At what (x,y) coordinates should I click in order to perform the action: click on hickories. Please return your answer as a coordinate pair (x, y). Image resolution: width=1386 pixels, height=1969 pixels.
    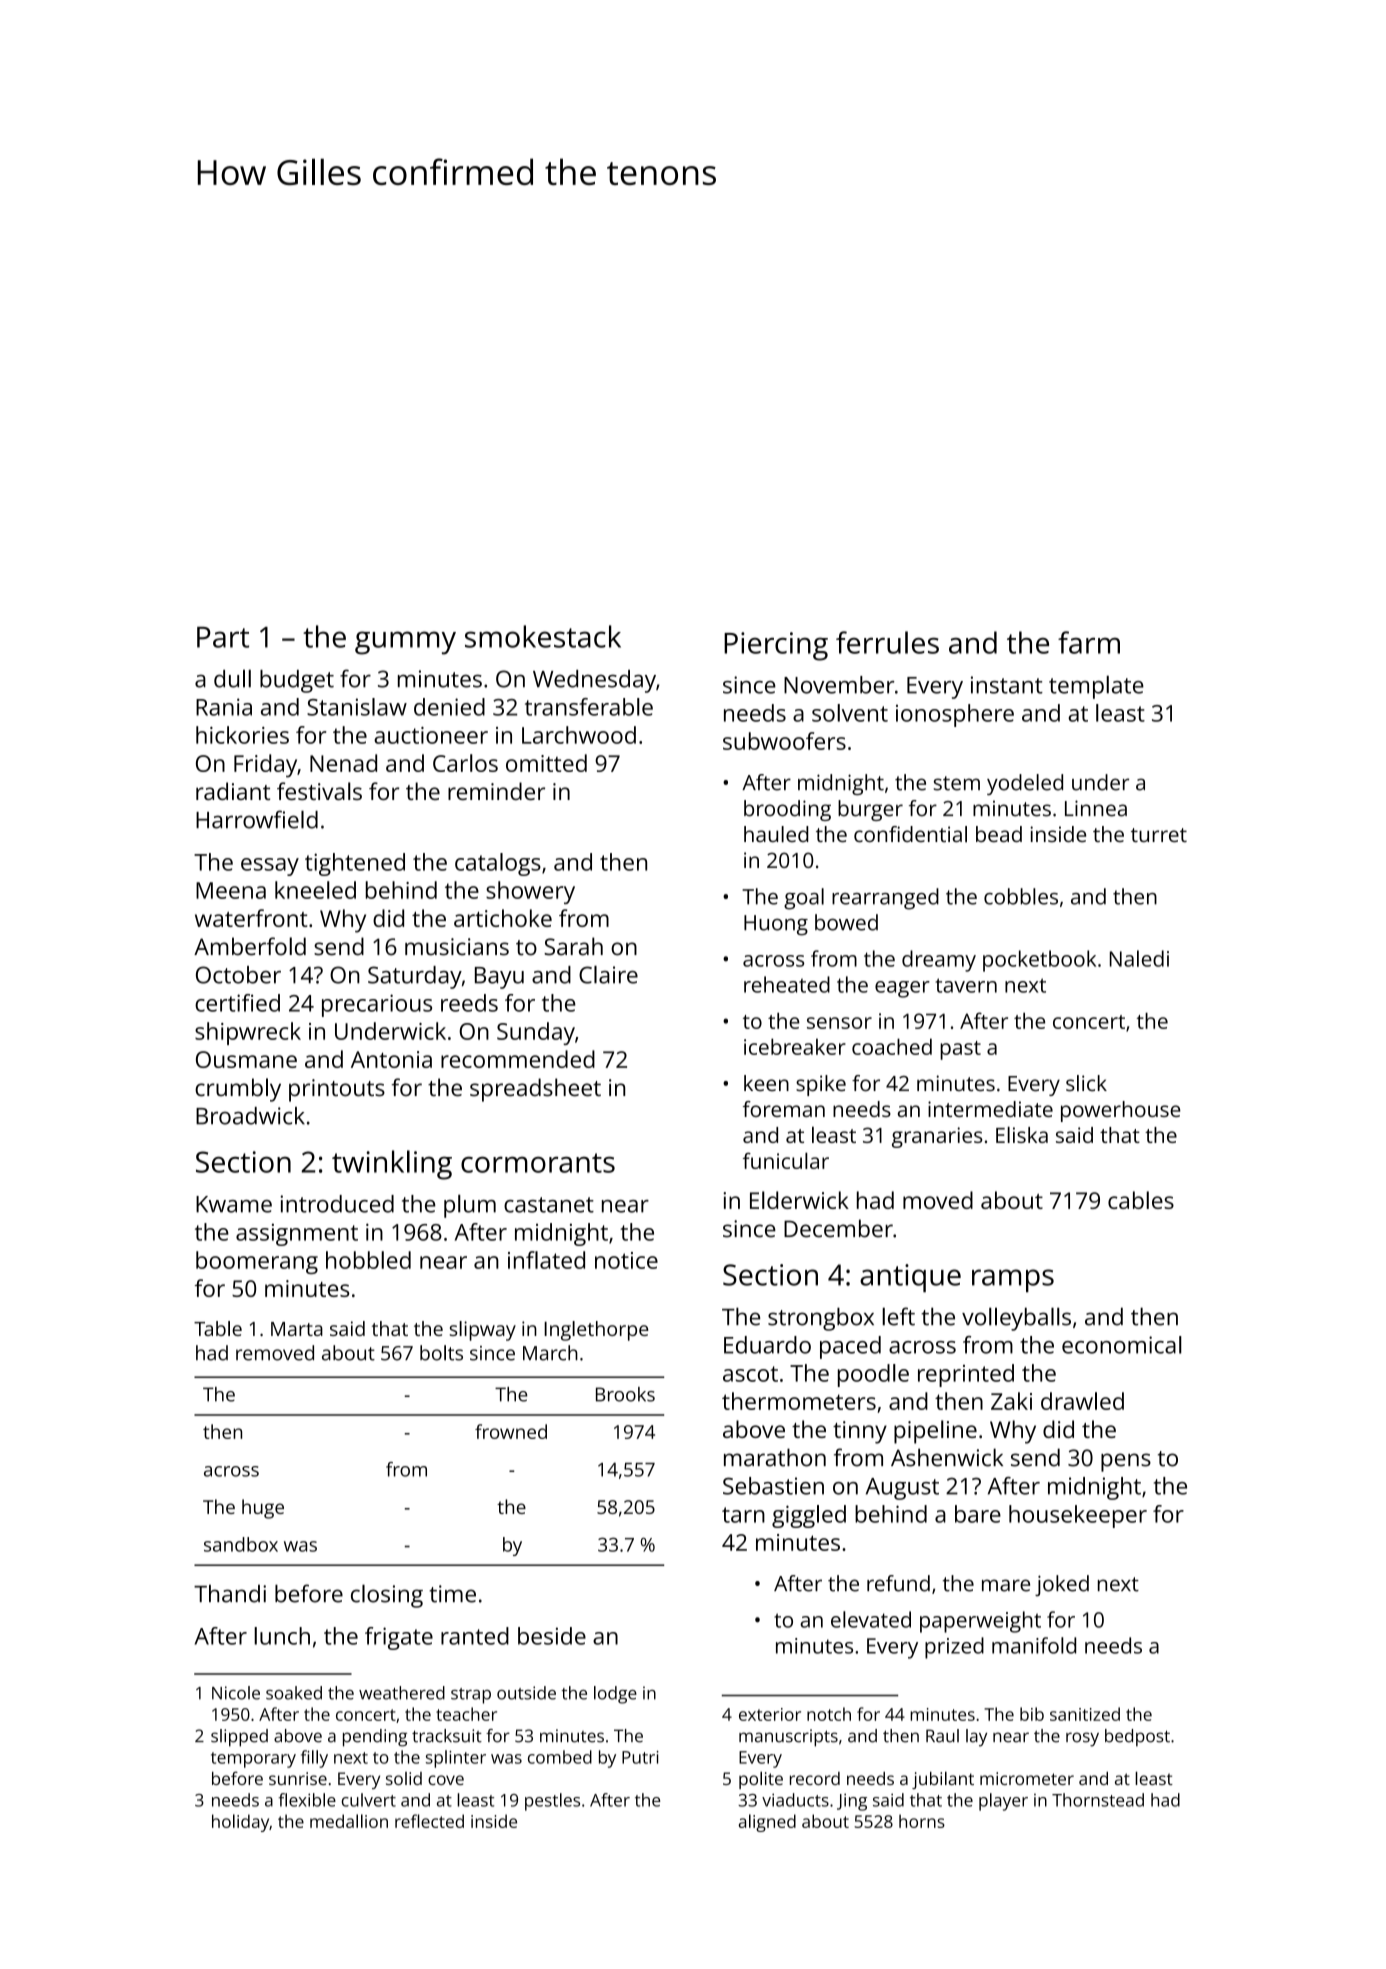
    Looking at the image, I should click on (242, 735).
